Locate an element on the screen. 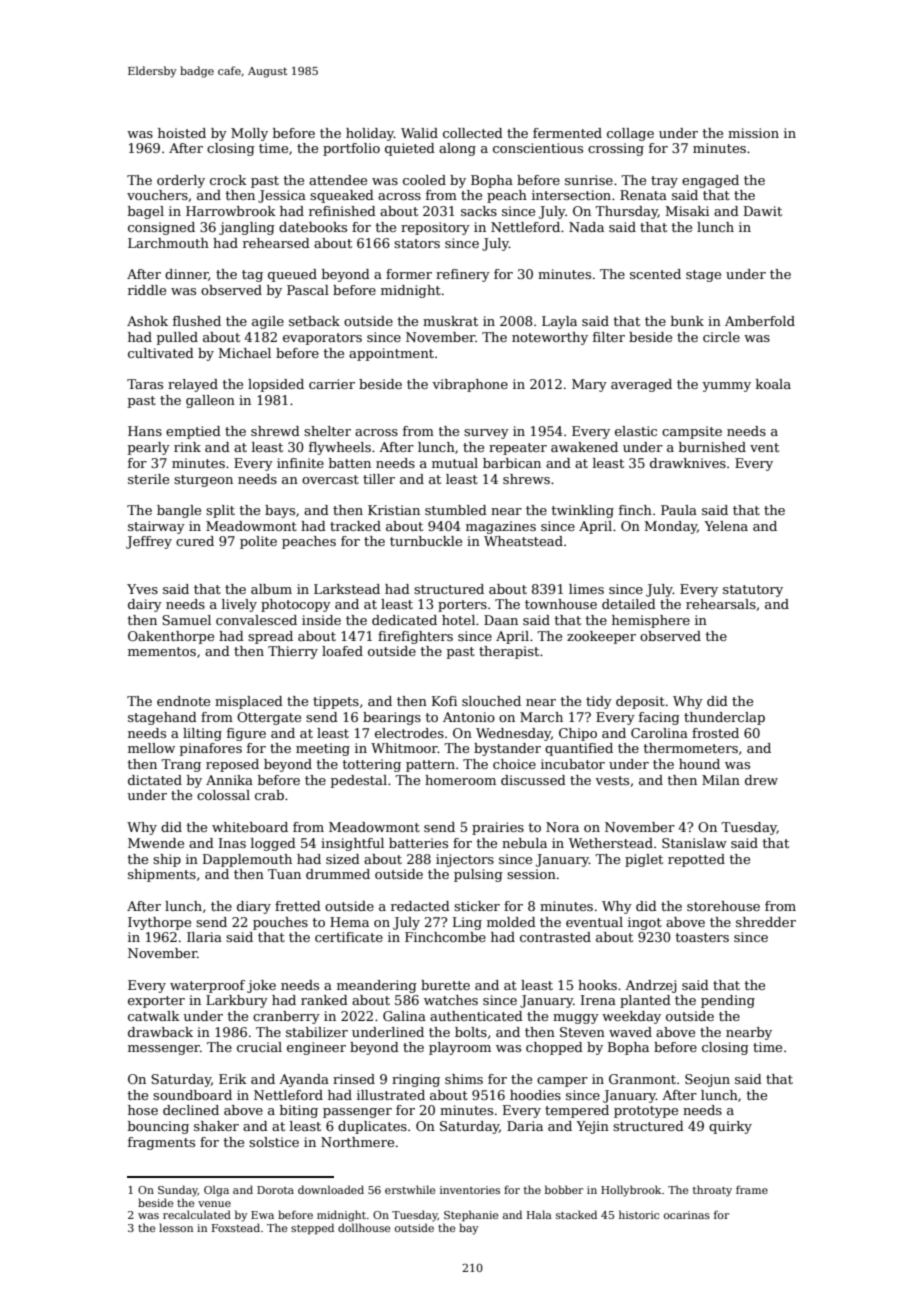 Image resolution: width=924 pixels, height=1311 pixels. stepped is located at coordinates (312, 1228).
